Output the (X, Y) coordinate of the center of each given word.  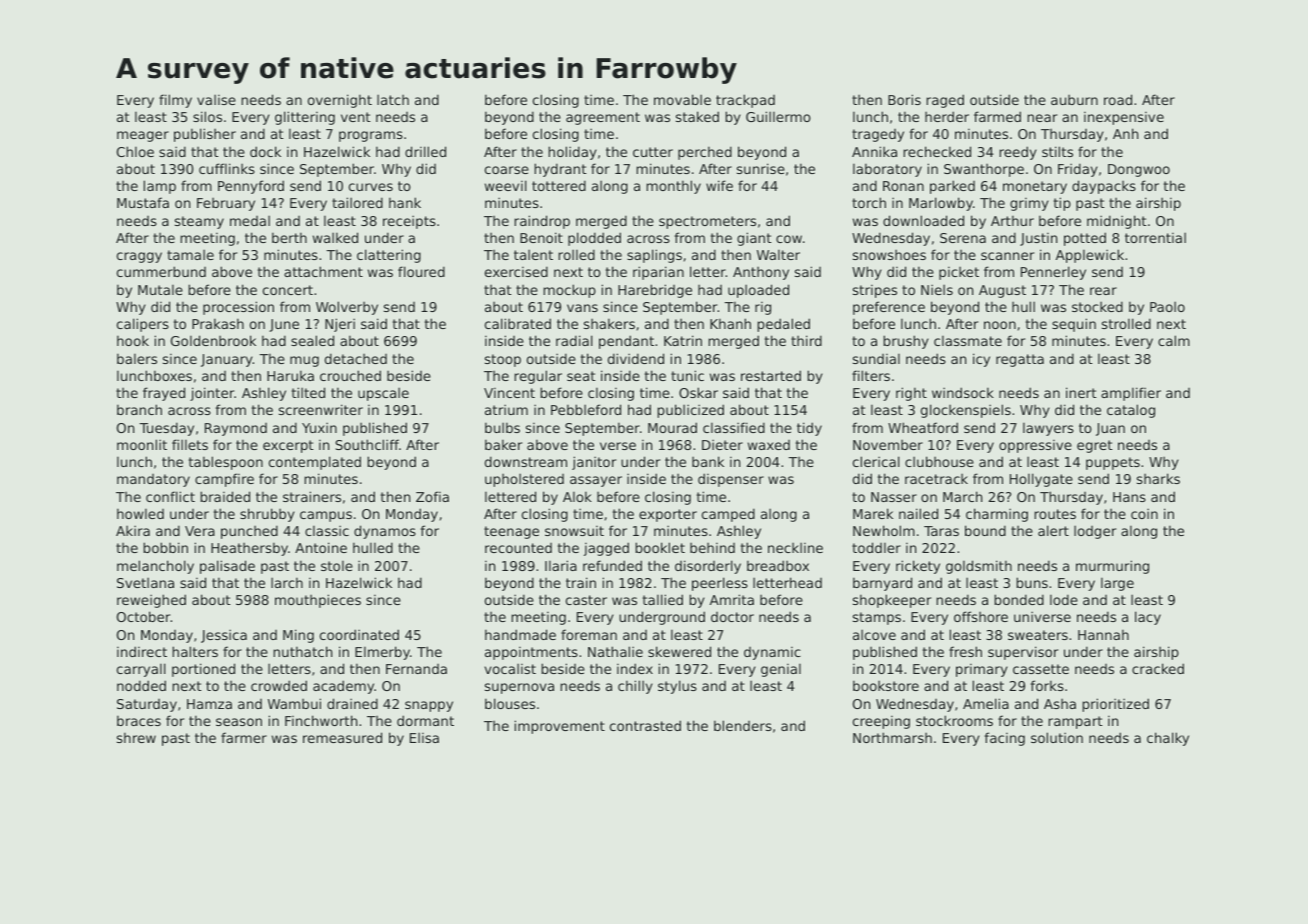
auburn (1074, 100)
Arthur (1012, 220)
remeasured (342, 737)
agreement (603, 118)
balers (137, 358)
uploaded (758, 291)
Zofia (432, 496)
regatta (1020, 360)
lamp (160, 187)
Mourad (672, 427)
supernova (519, 688)
